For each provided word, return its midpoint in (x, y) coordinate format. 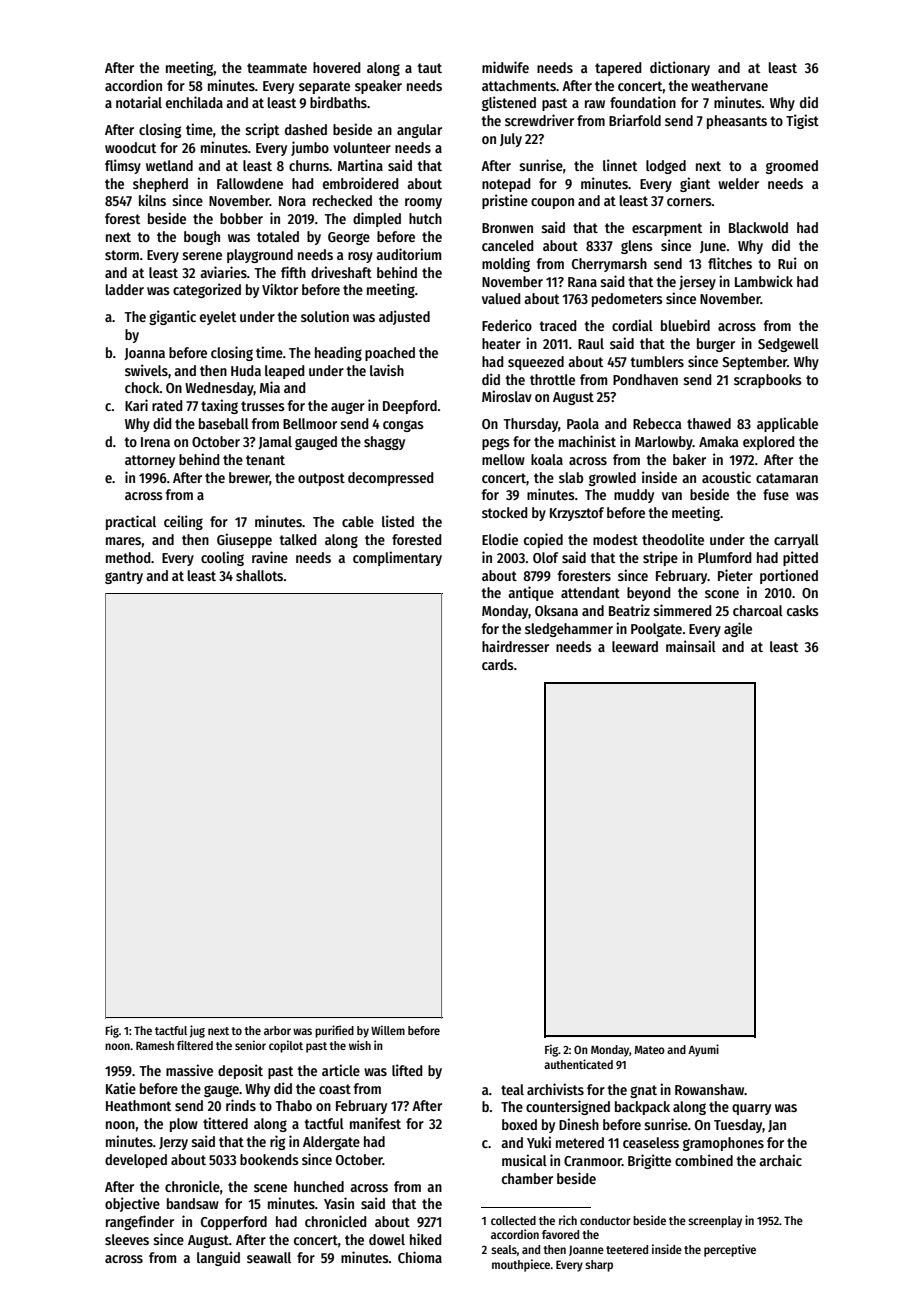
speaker (378, 87)
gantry (124, 577)
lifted (407, 1070)
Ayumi (703, 1050)
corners (689, 202)
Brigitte (649, 1161)
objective (132, 1204)
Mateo (650, 1050)
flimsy (123, 166)
